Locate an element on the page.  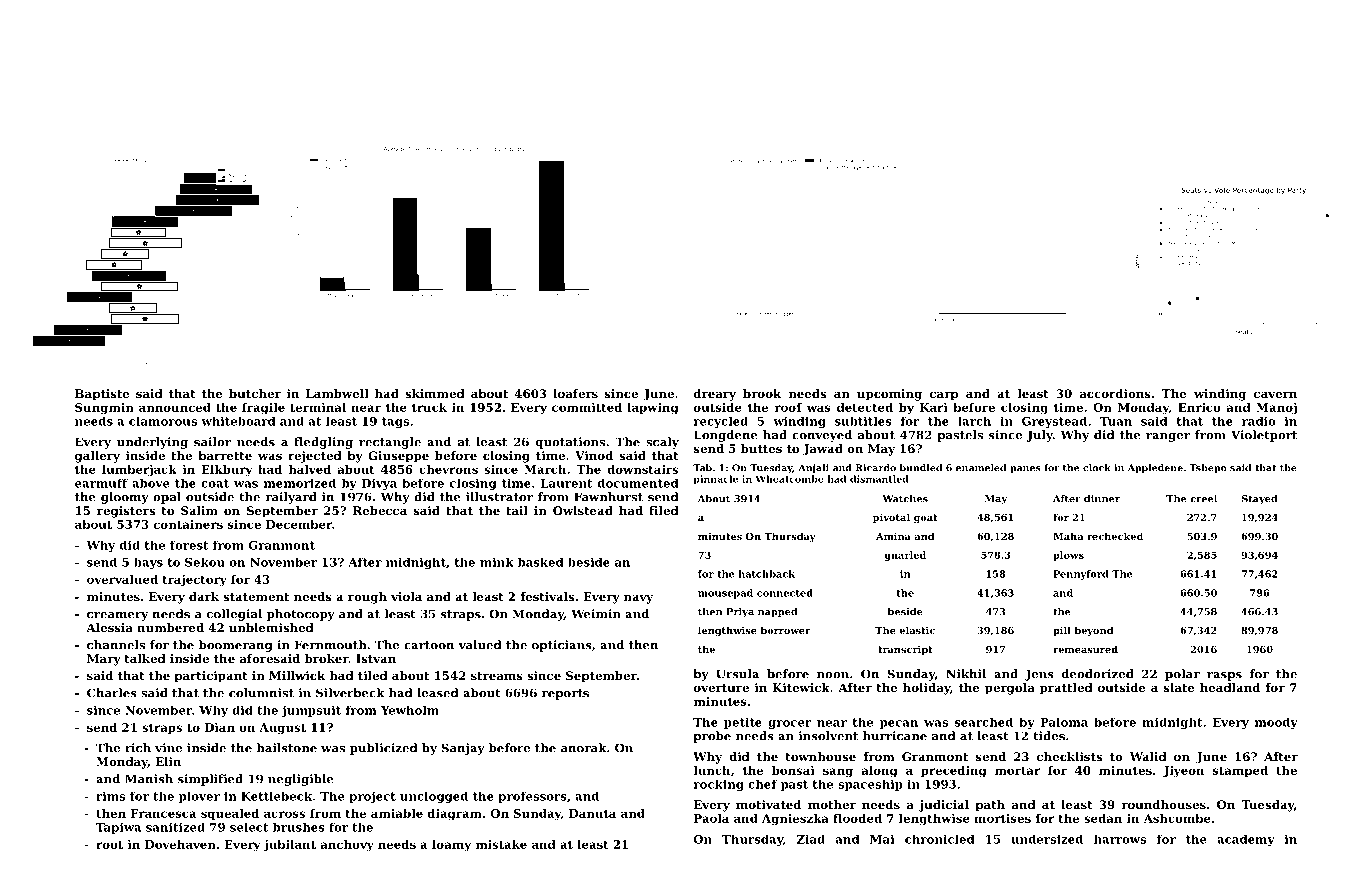
academy is located at coordinates (1246, 840).
